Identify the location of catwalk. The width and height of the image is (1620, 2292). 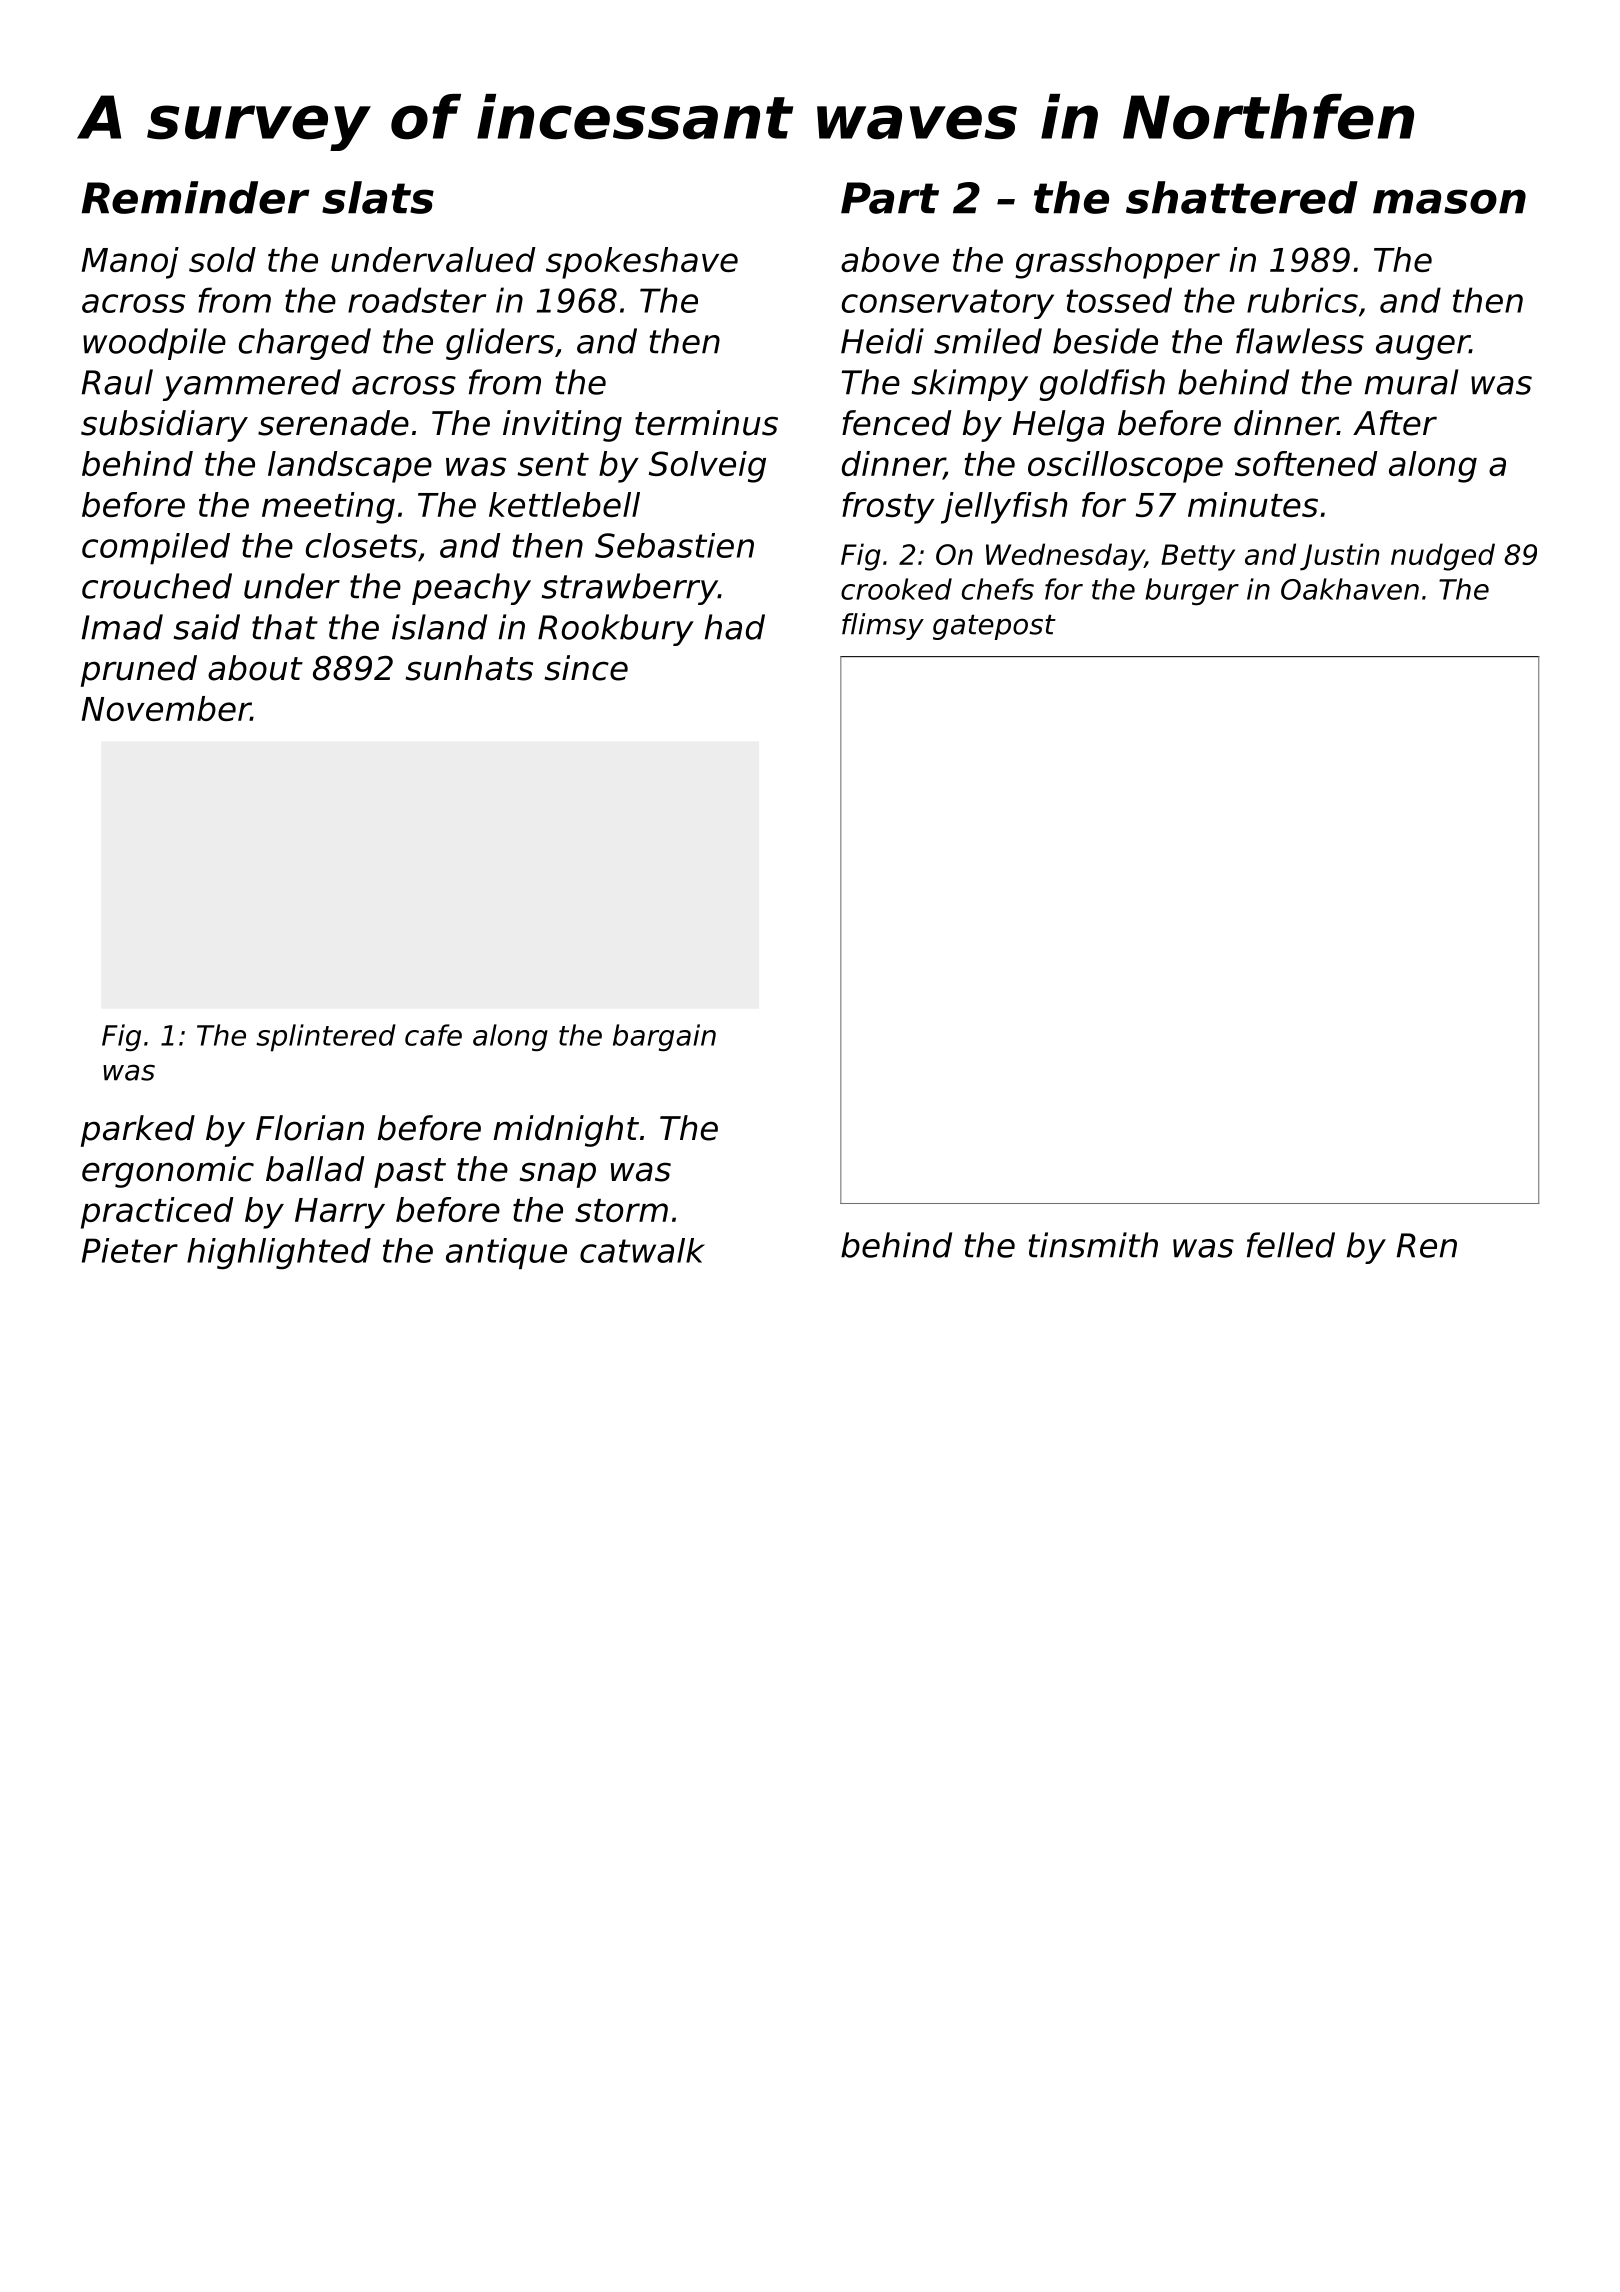
(642, 1250).
